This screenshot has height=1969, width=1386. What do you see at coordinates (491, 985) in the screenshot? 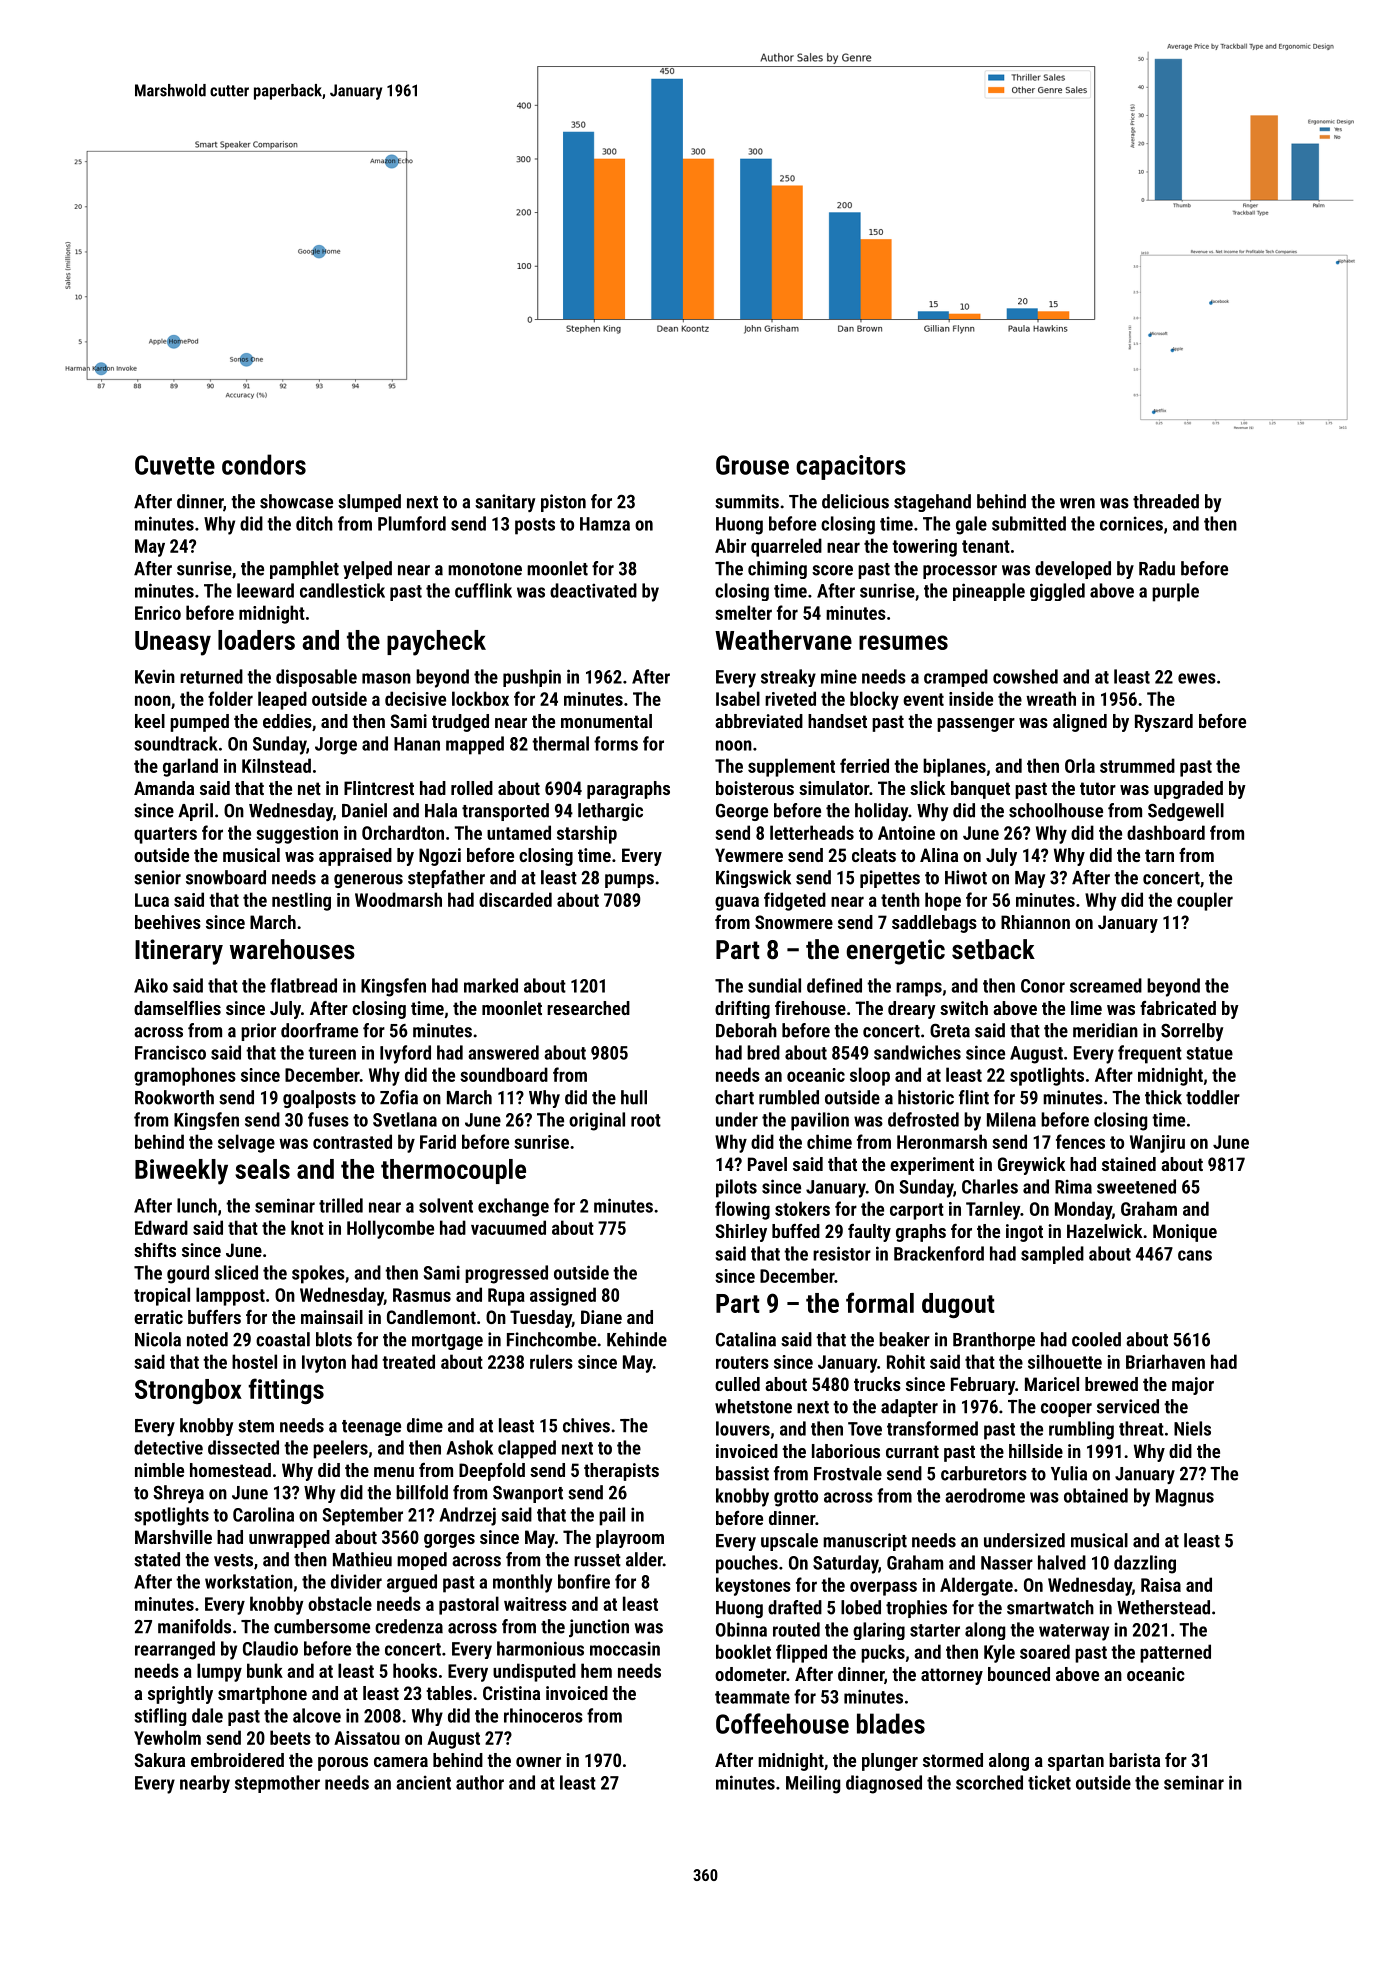
I see `marked` at bounding box center [491, 985].
